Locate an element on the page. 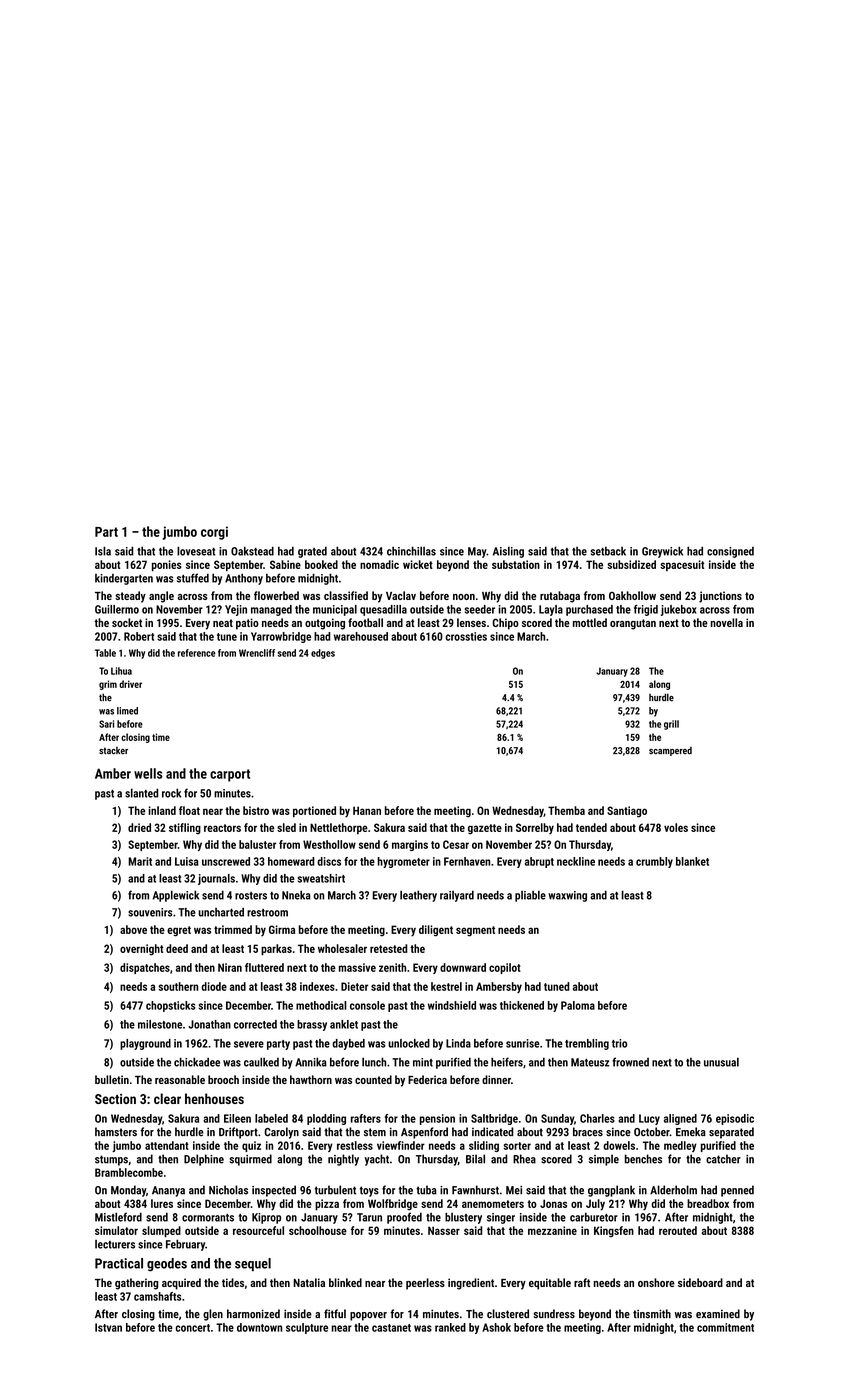  flowerbed is located at coordinates (276, 595).
